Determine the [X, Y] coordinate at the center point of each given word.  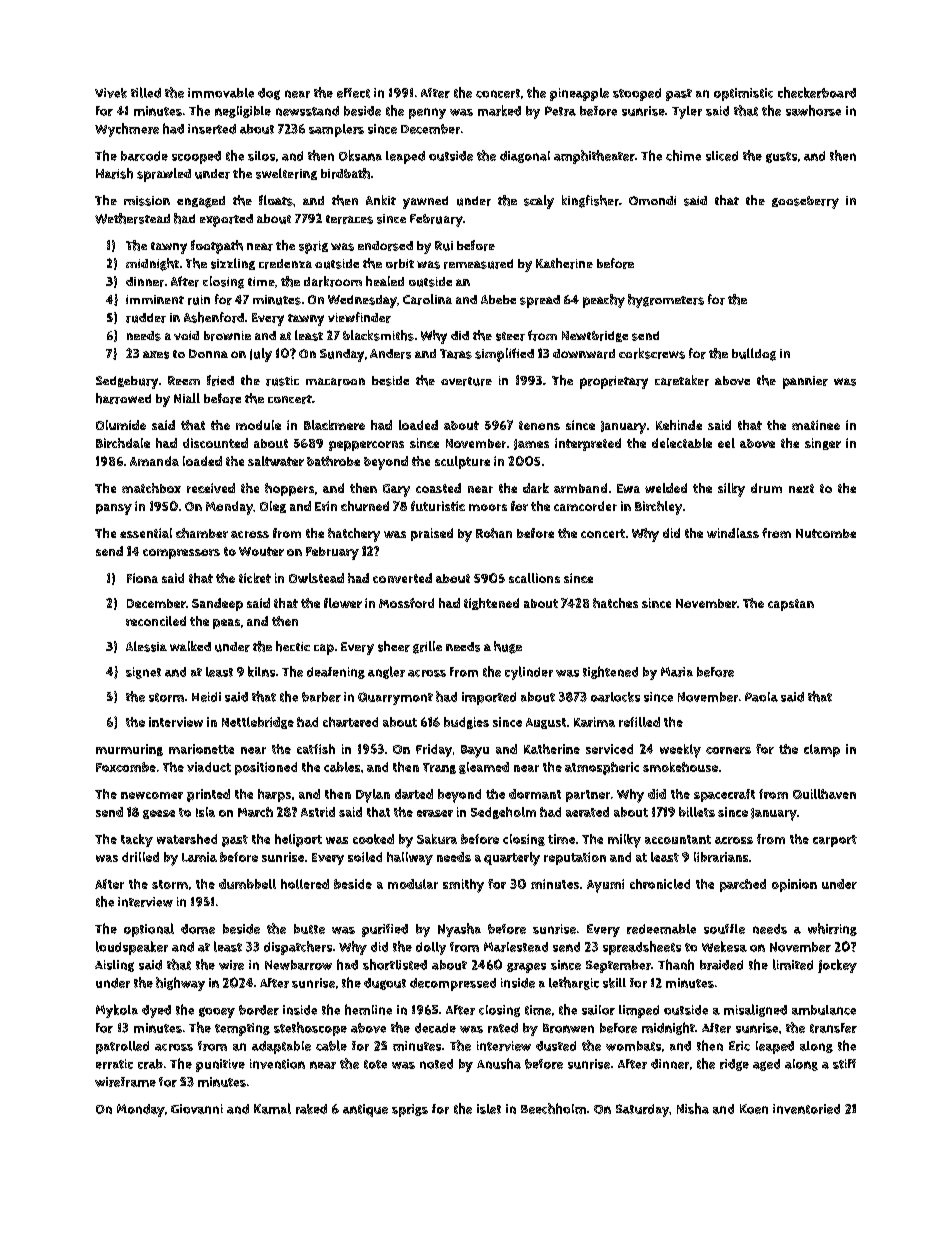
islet [489, 1109]
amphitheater [594, 157]
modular [413, 884]
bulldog [754, 354]
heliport [298, 840]
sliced [722, 156]
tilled [146, 92]
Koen [754, 1109]
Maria [677, 672]
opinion [794, 885]
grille [427, 647]
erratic [114, 1064]
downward [584, 354]
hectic [293, 646]
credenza [285, 264]
